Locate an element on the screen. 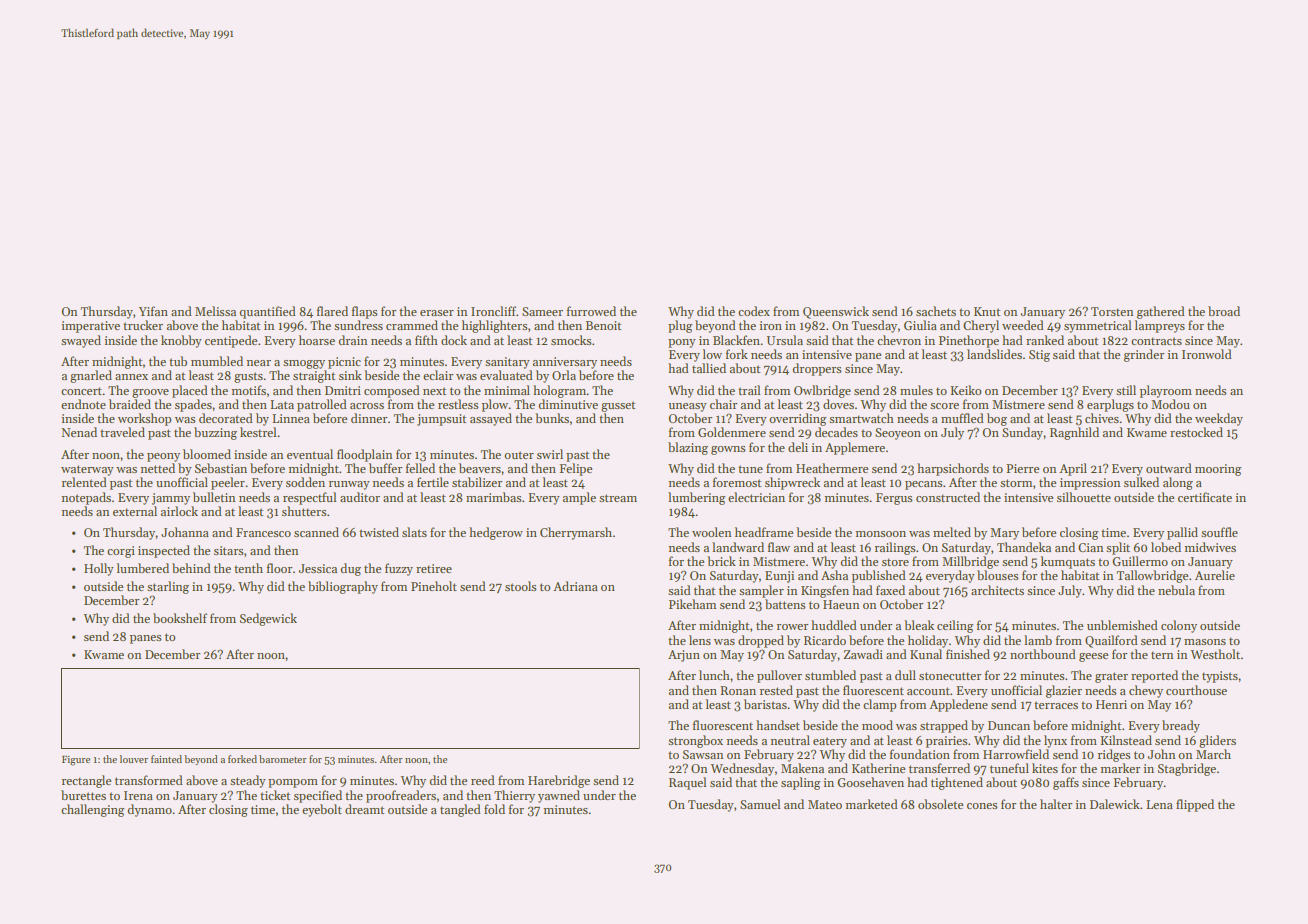 Image resolution: width=1308 pixels, height=924 pixels. eyebolt is located at coordinates (322, 810).
